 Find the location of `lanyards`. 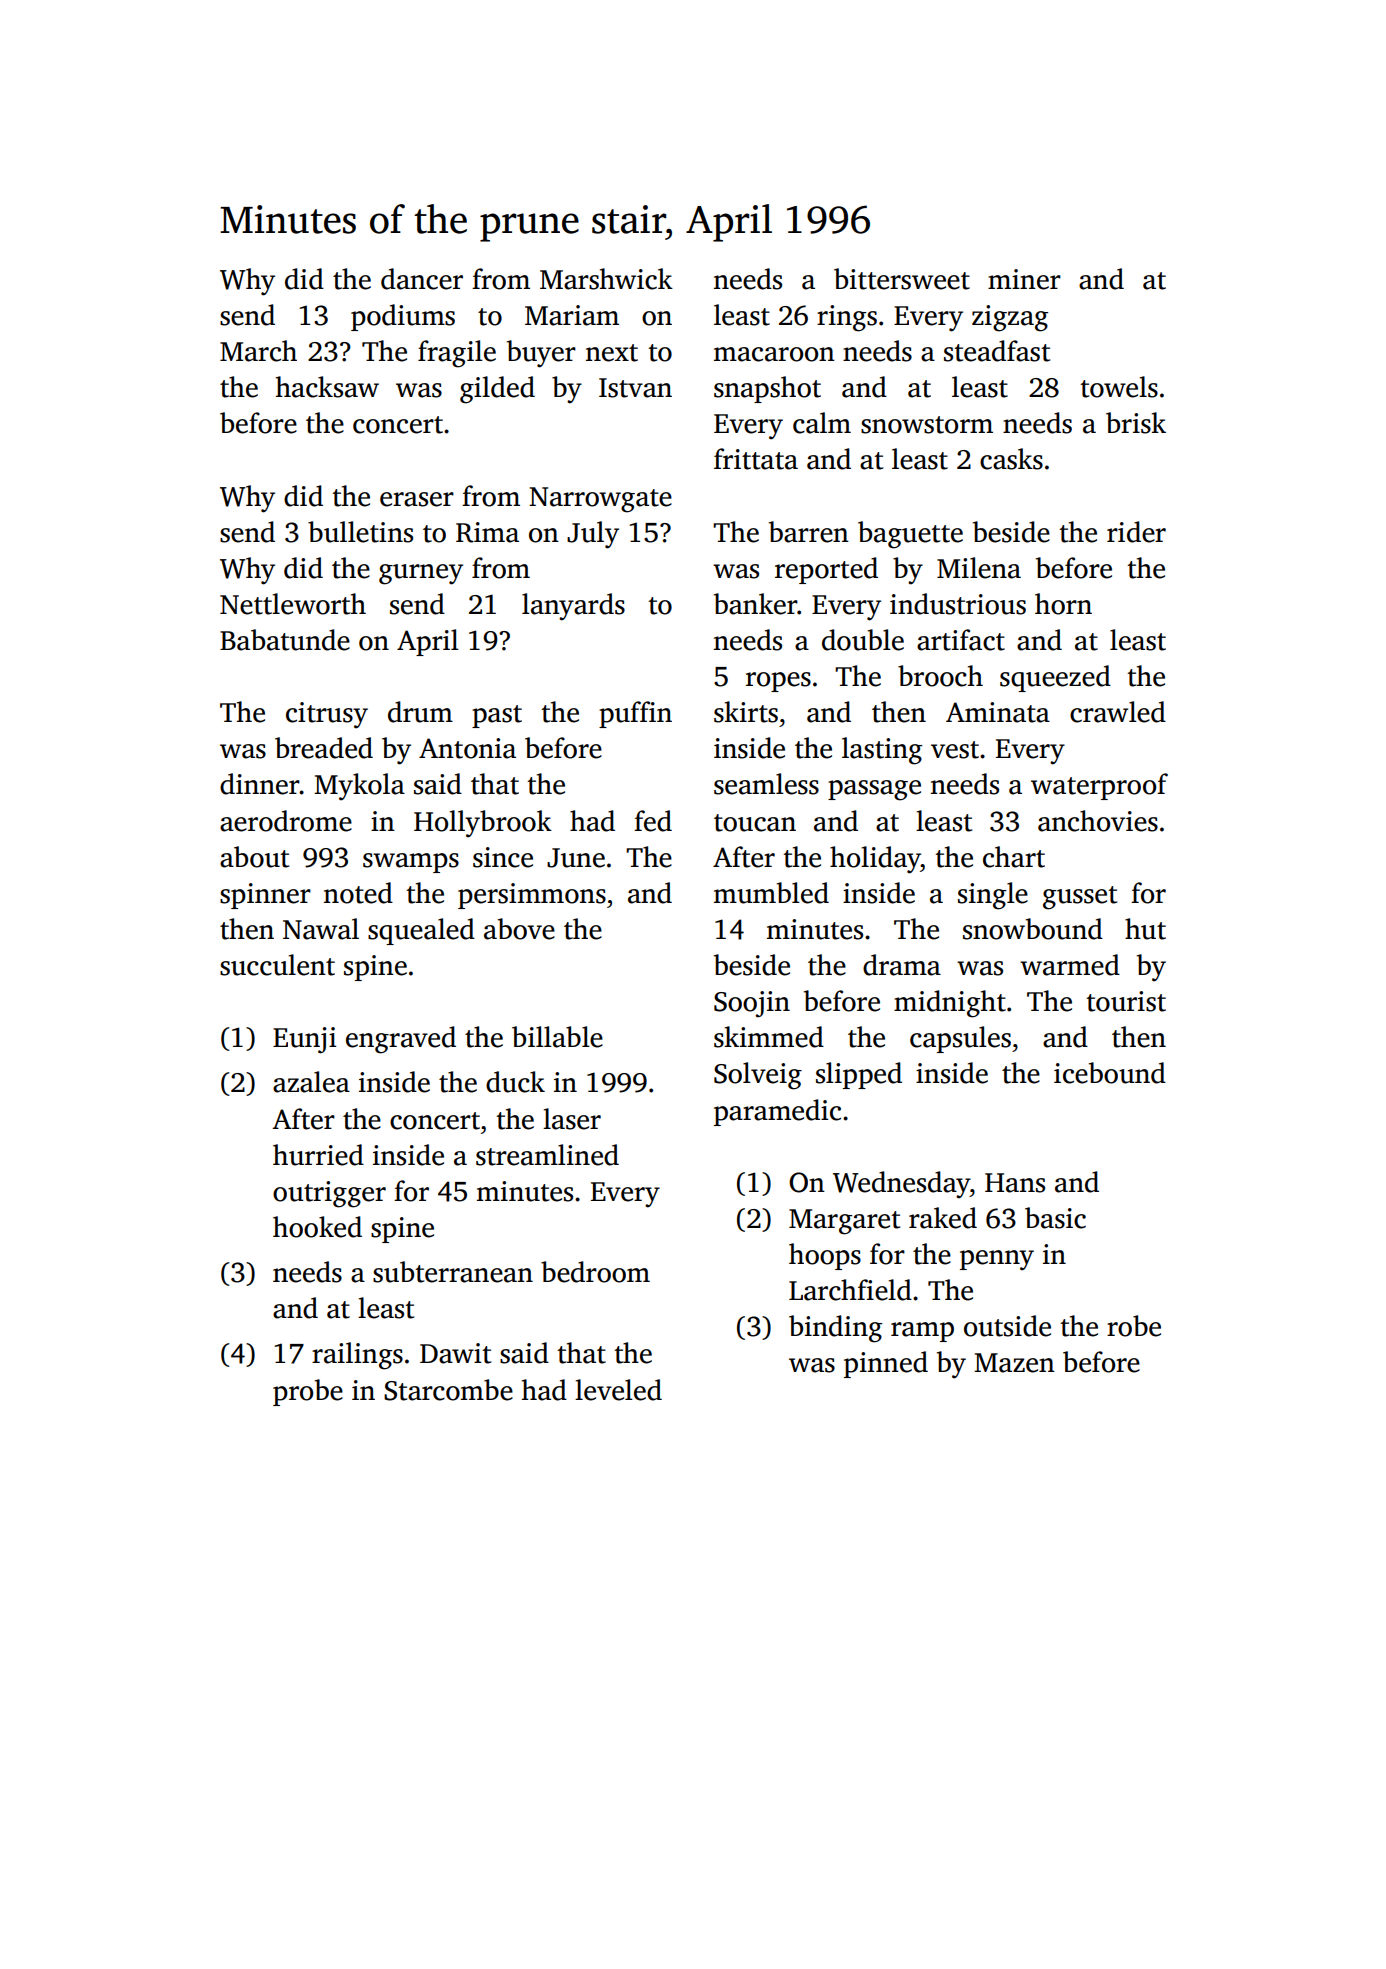

lanyards is located at coordinates (573, 607).
